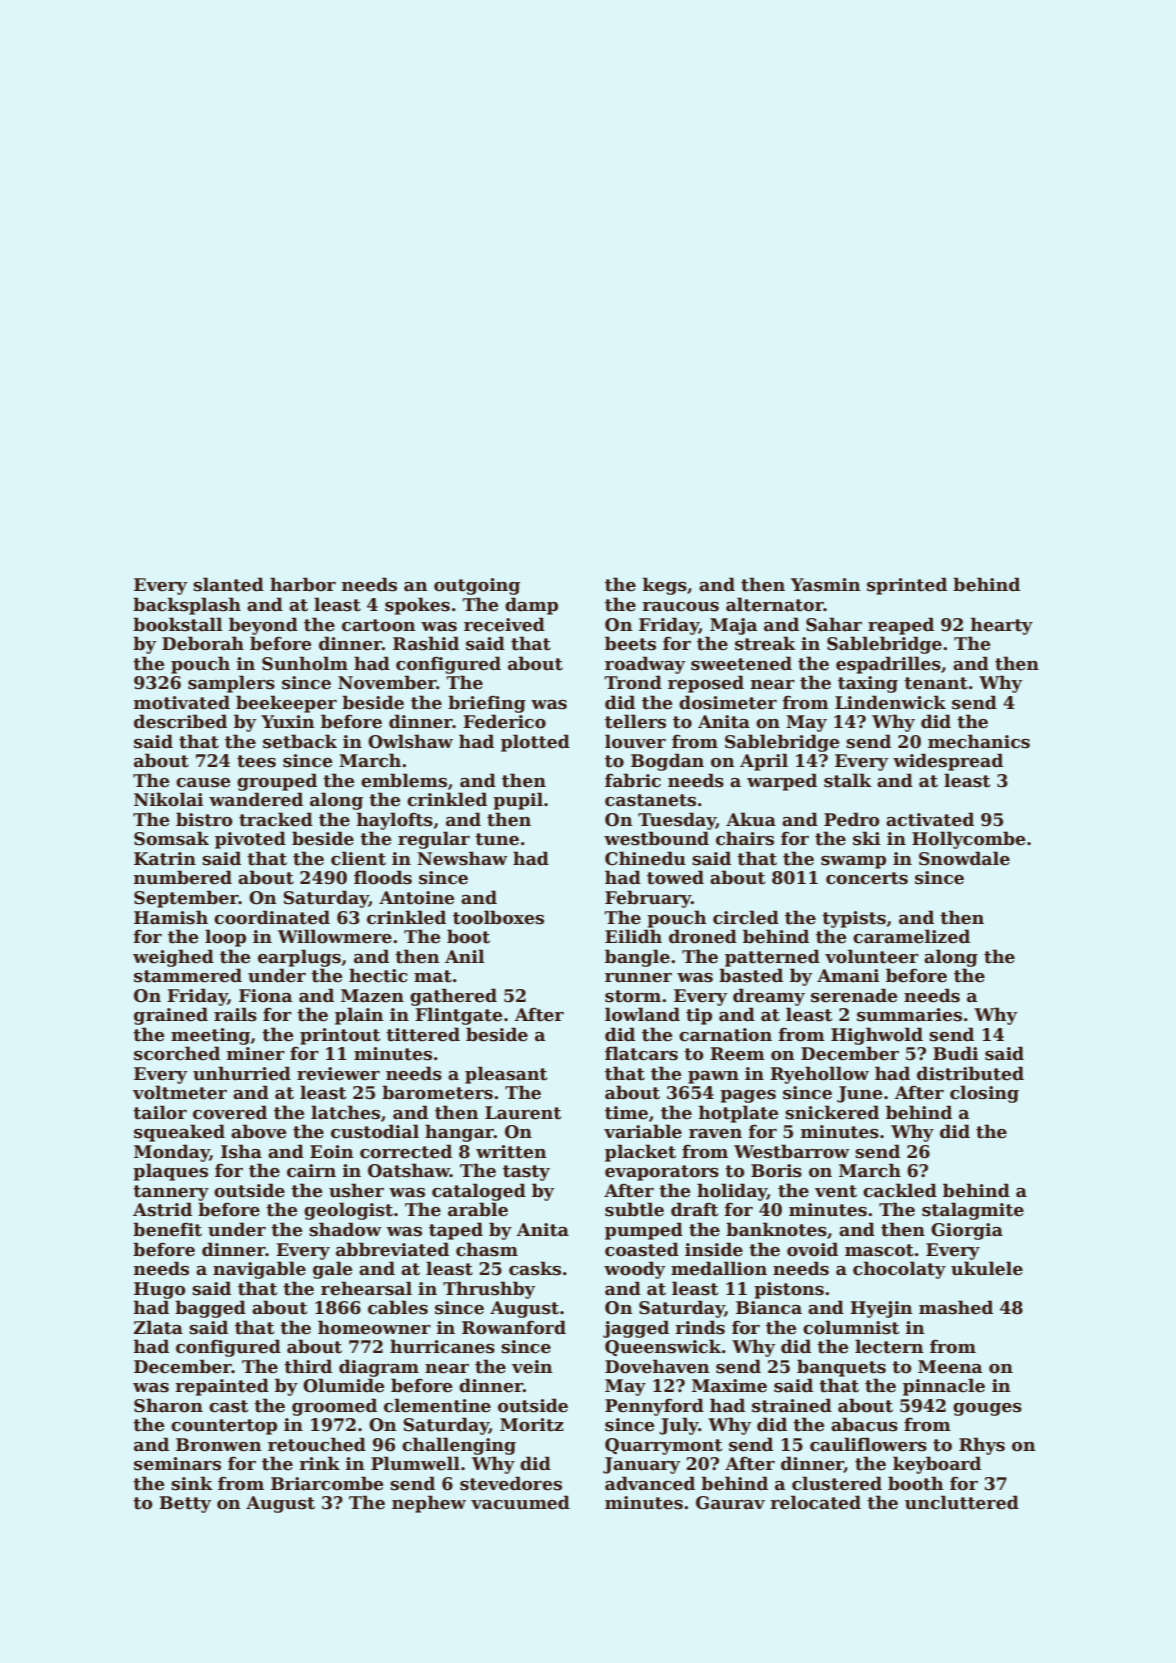  I want to click on inside, so click(714, 1249).
